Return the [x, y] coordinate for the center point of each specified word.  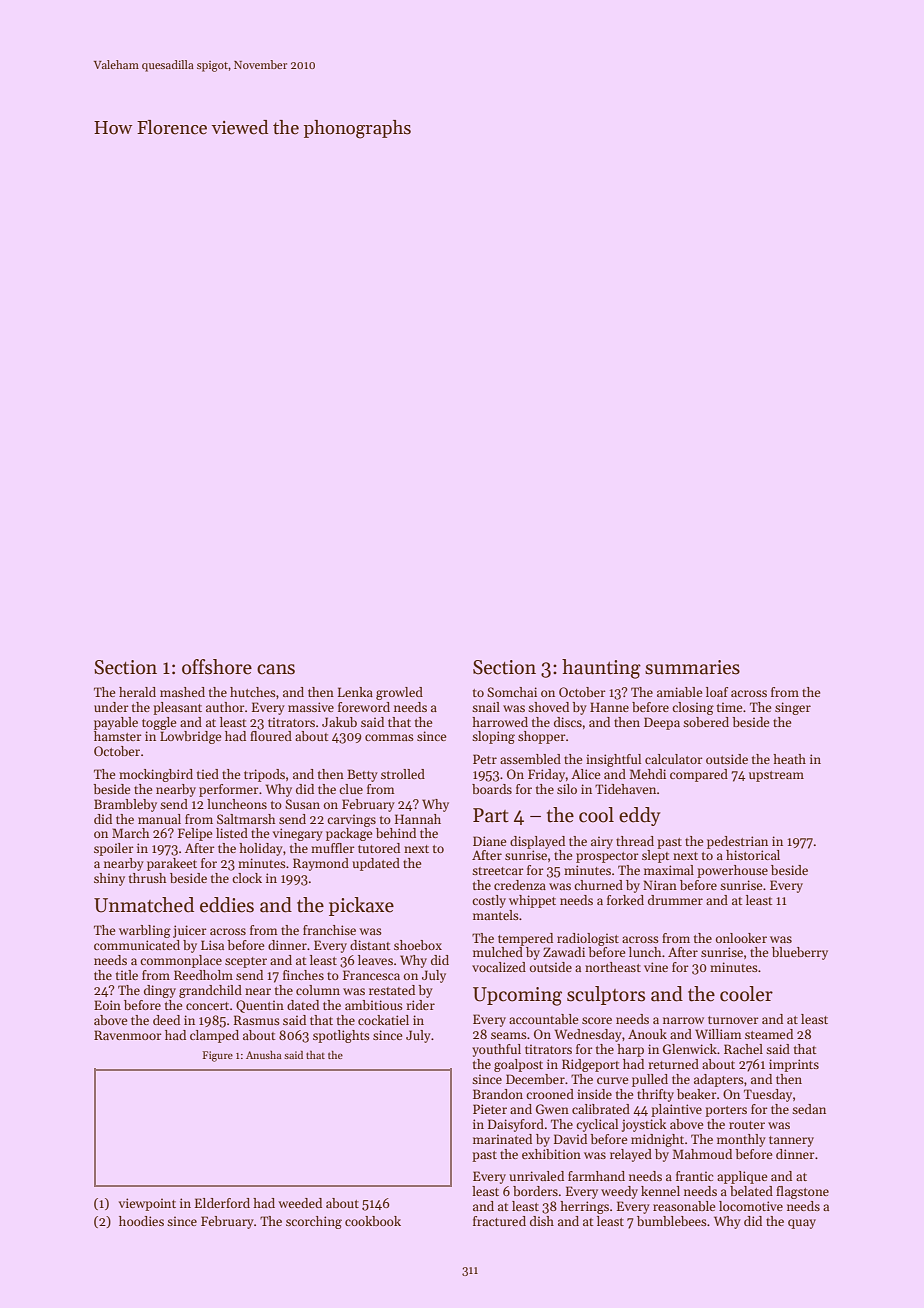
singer [793, 708]
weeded [300, 1203]
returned [673, 1064]
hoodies [141, 1221]
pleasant [177, 708]
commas [389, 737]
